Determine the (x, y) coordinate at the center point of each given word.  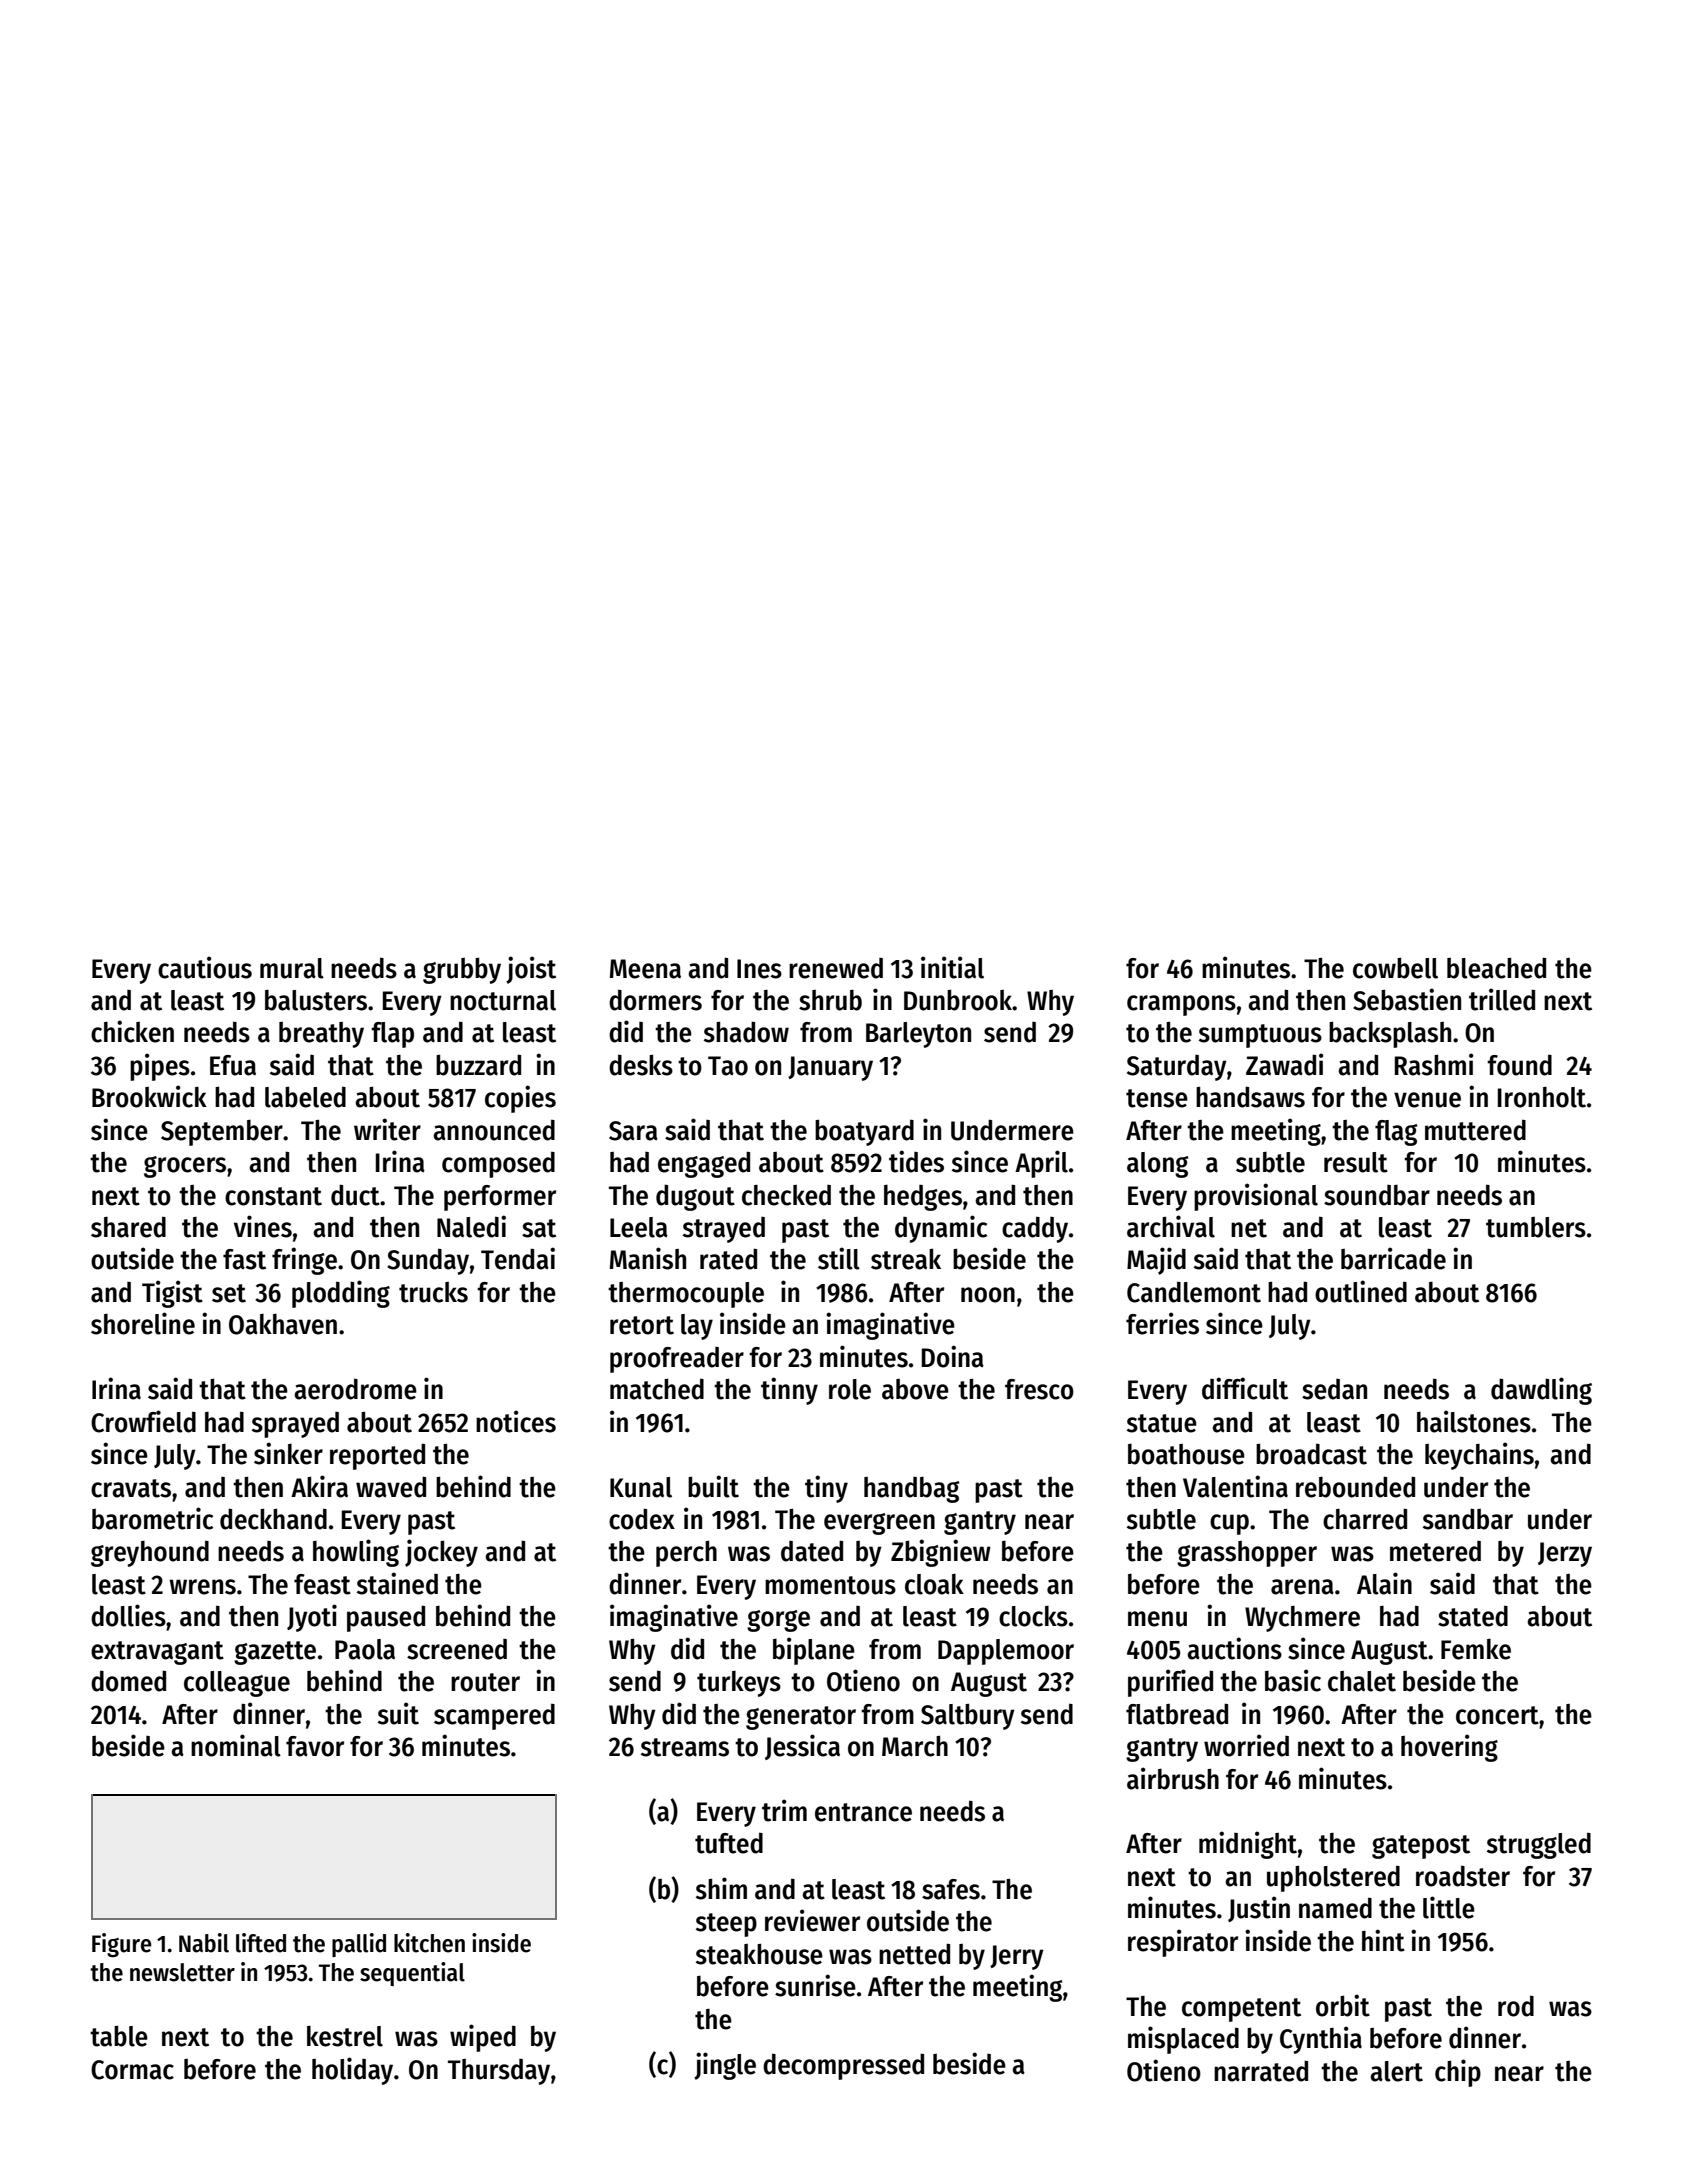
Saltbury (968, 1716)
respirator (1183, 1943)
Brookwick (149, 1096)
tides (916, 1161)
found (1519, 1065)
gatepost (1421, 1847)
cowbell (1395, 968)
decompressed (843, 2066)
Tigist (172, 1294)
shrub (830, 1000)
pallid (359, 1945)
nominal (236, 1745)
